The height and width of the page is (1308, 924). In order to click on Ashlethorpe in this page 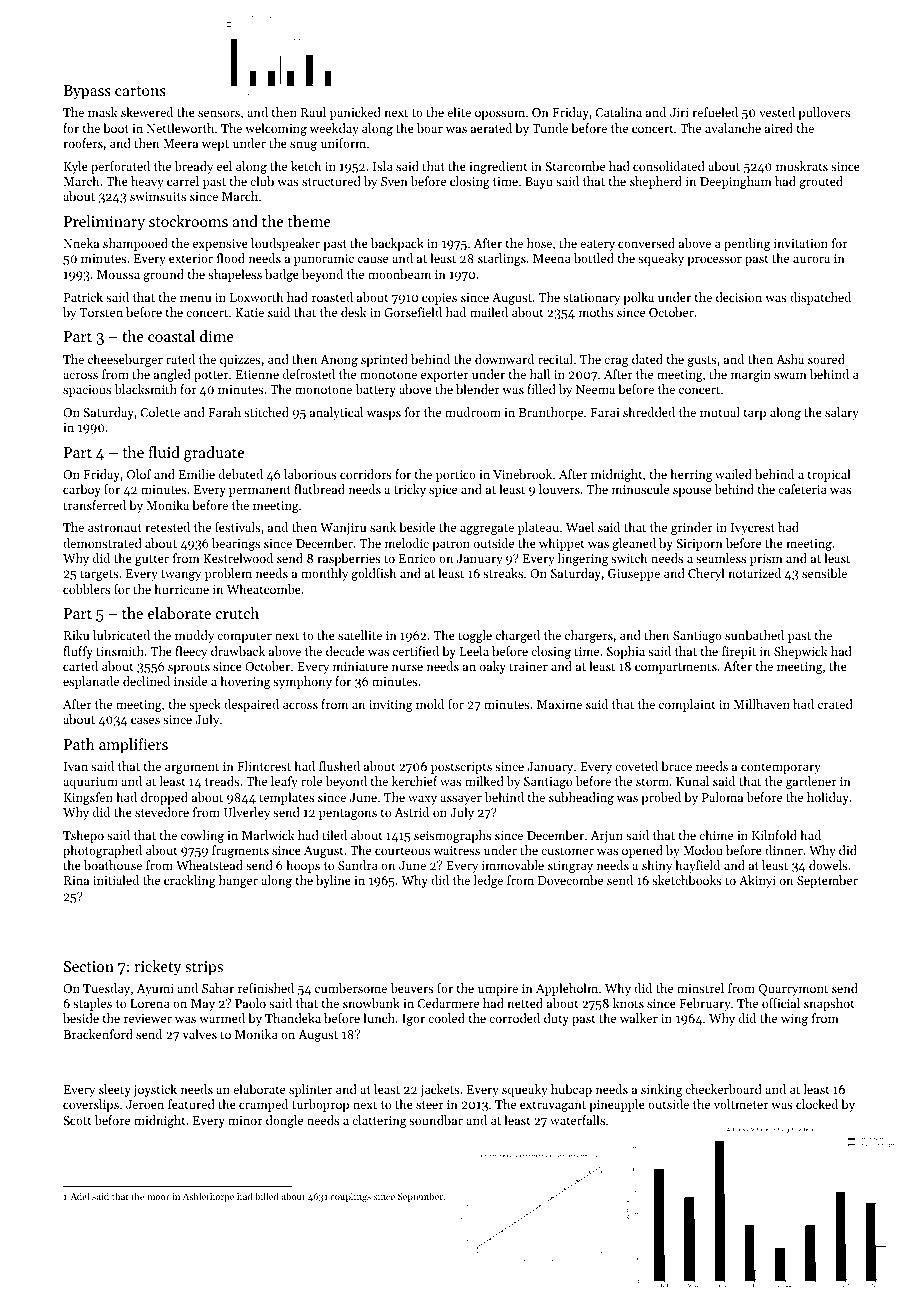, I will do `click(208, 1197)`.
